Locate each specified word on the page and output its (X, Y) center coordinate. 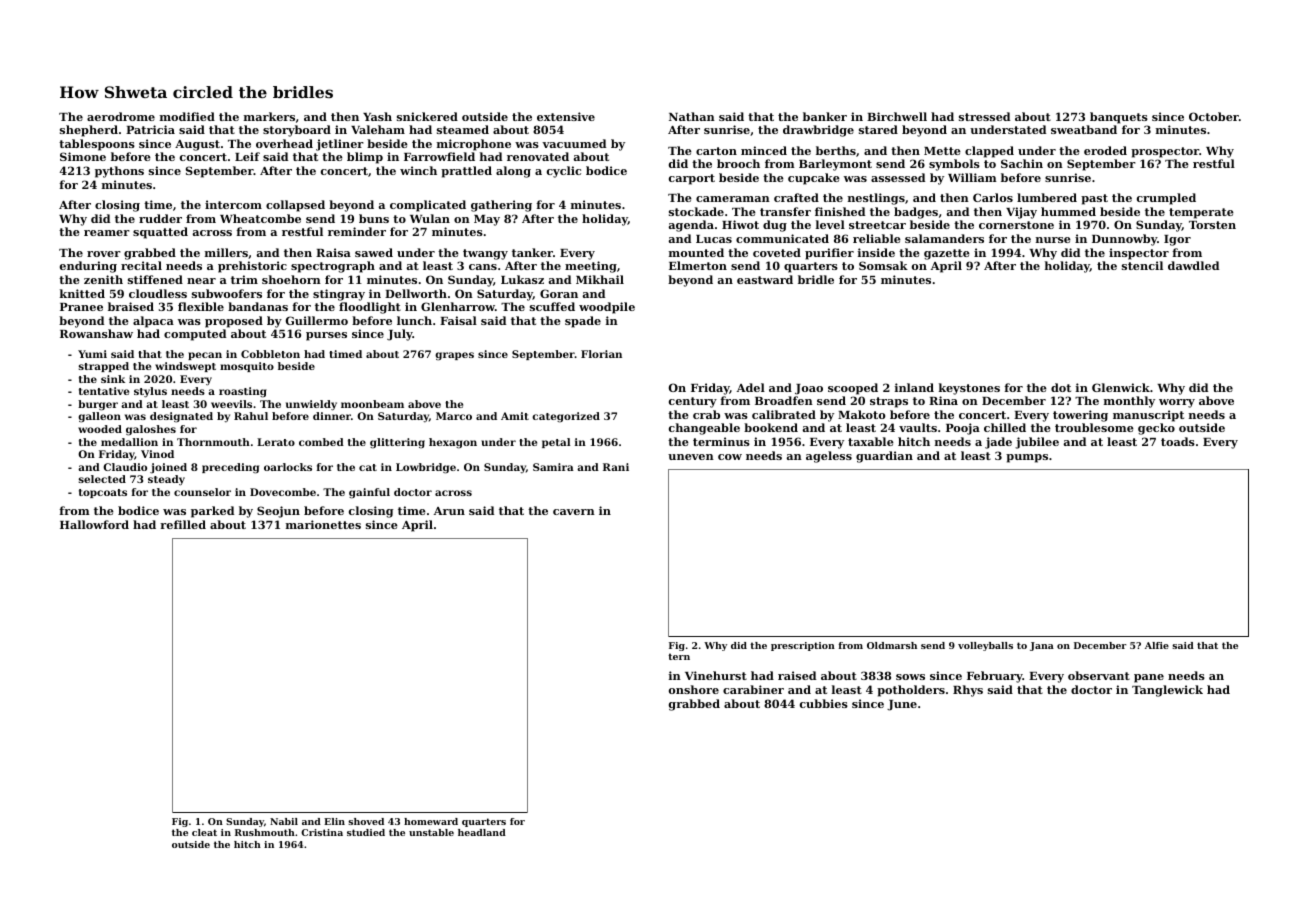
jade (998, 443)
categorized (566, 417)
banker (825, 116)
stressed (984, 116)
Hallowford (94, 524)
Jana (1042, 646)
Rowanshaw (96, 333)
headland (482, 832)
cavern (574, 512)
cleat (204, 832)
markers (269, 116)
